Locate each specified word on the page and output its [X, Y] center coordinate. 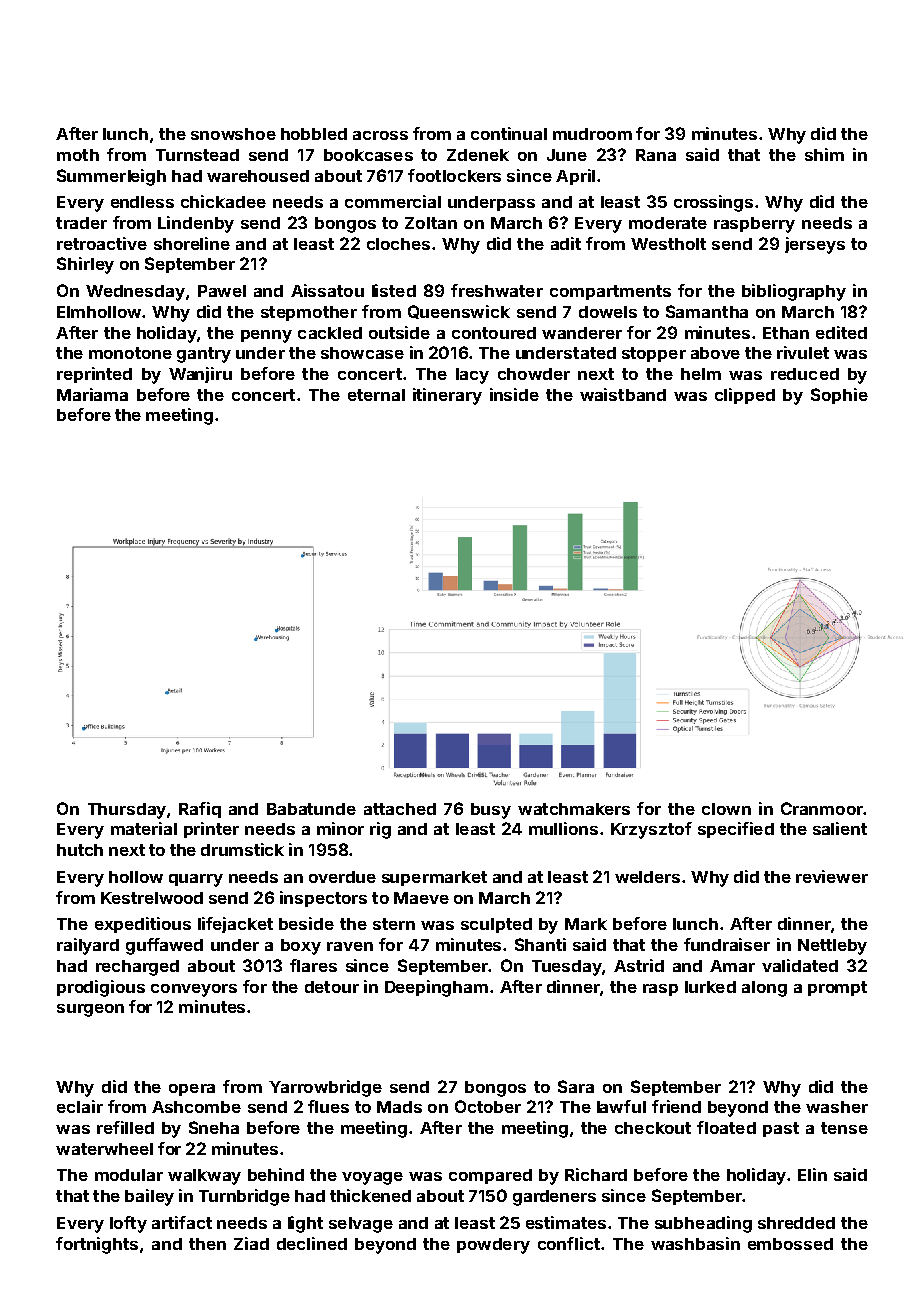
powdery [493, 1246]
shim [824, 154]
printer [211, 830]
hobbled [314, 134]
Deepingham [436, 988]
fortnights [97, 1245]
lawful [621, 1106]
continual [509, 133]
